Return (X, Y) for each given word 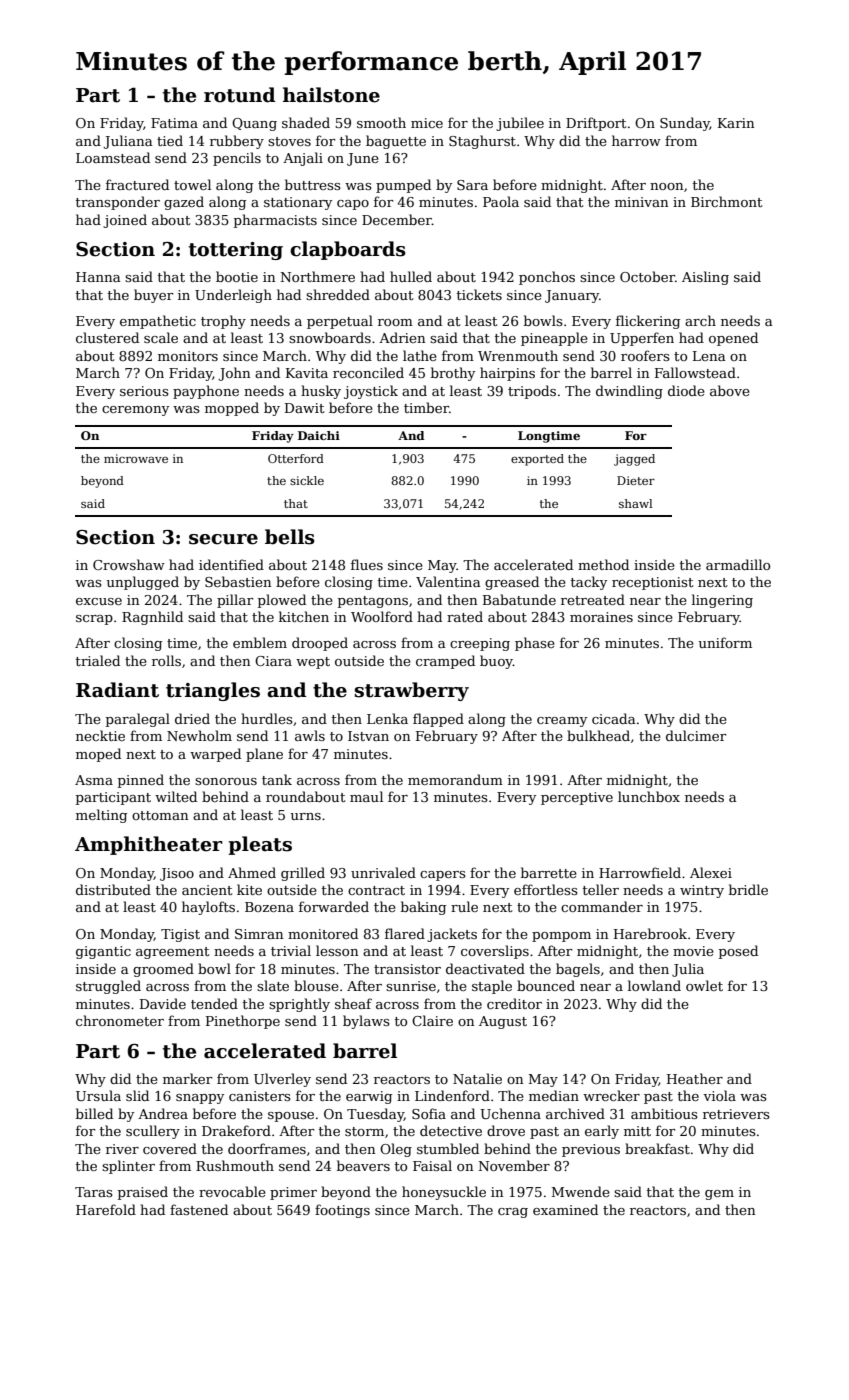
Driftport (596, 124)
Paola (501, 201)
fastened (199, 1209)
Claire (432, 1020)
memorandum (455, 779)
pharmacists (275, 221)
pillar (235, 601)
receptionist (652, 583)
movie (693, 951)
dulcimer (696, 735)
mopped (232, 409)
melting (101, 816)
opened (733, 339)
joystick (371, 392)
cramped (445, 662)
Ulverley (282, 1080)
